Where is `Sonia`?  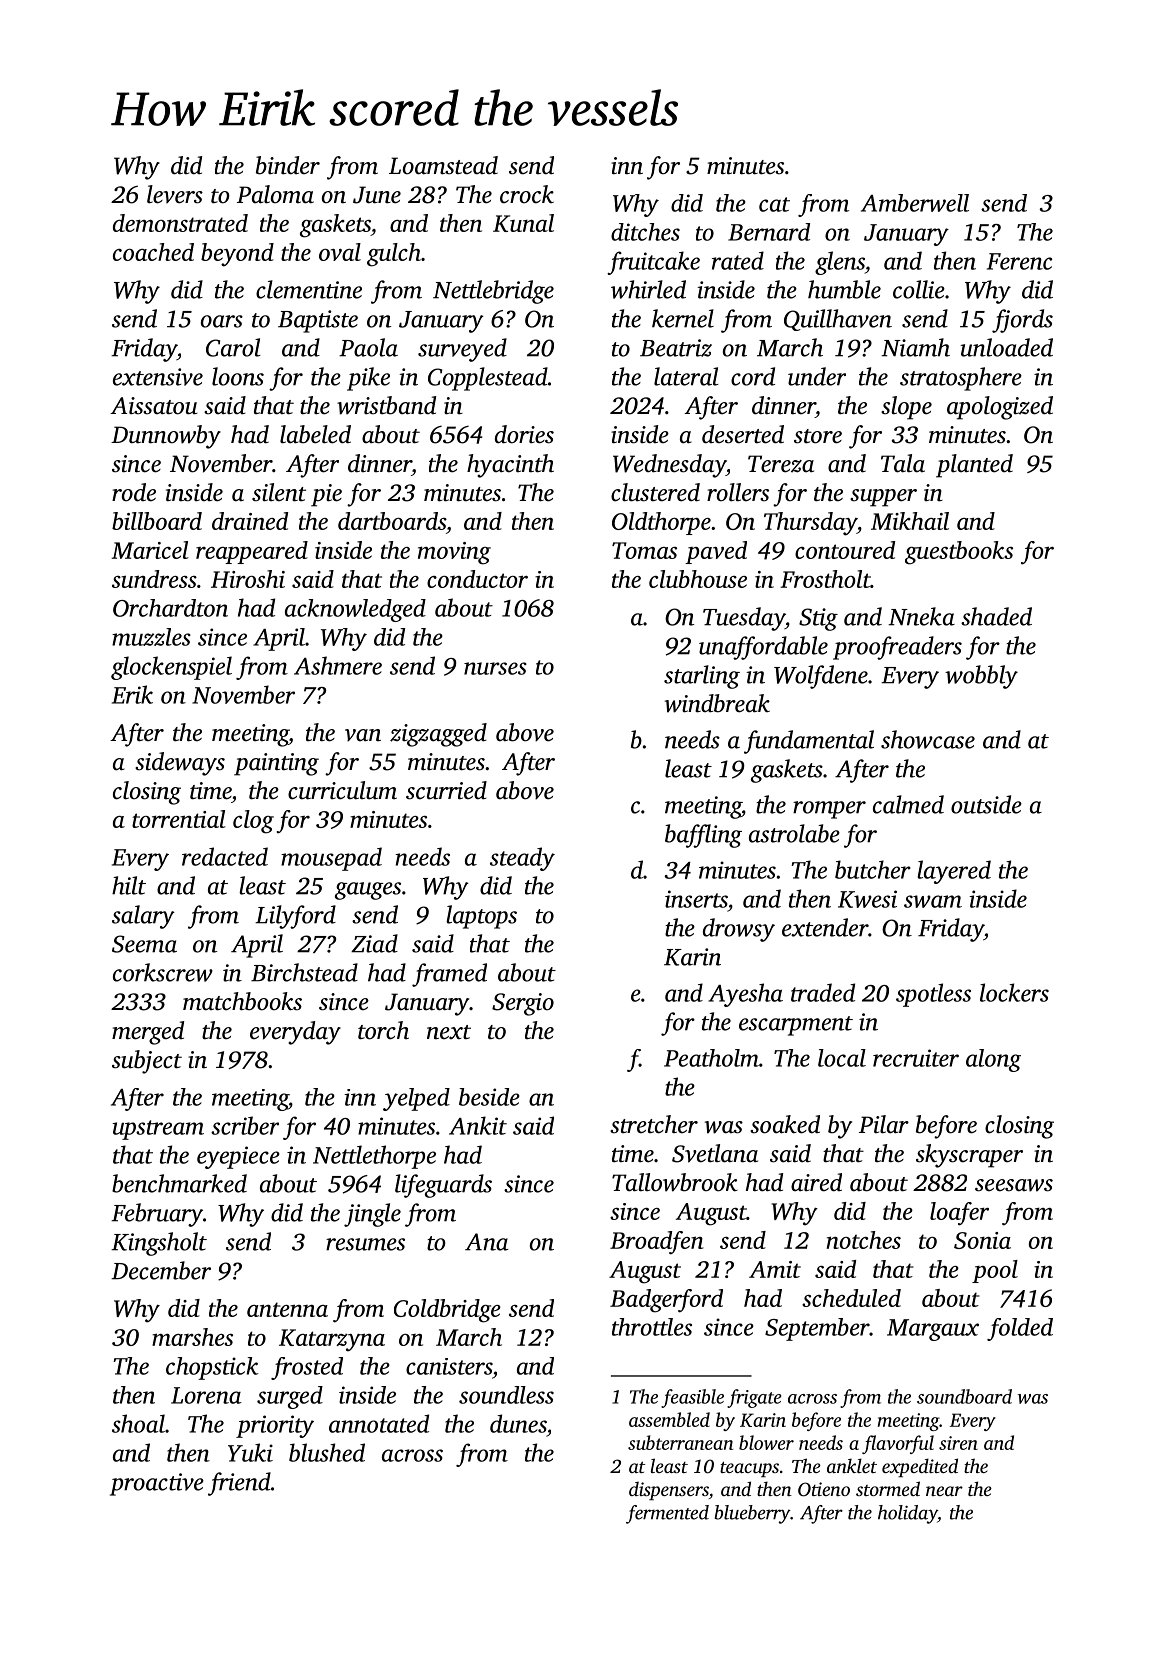
Sonia is located at coordinates (982, 1240).
